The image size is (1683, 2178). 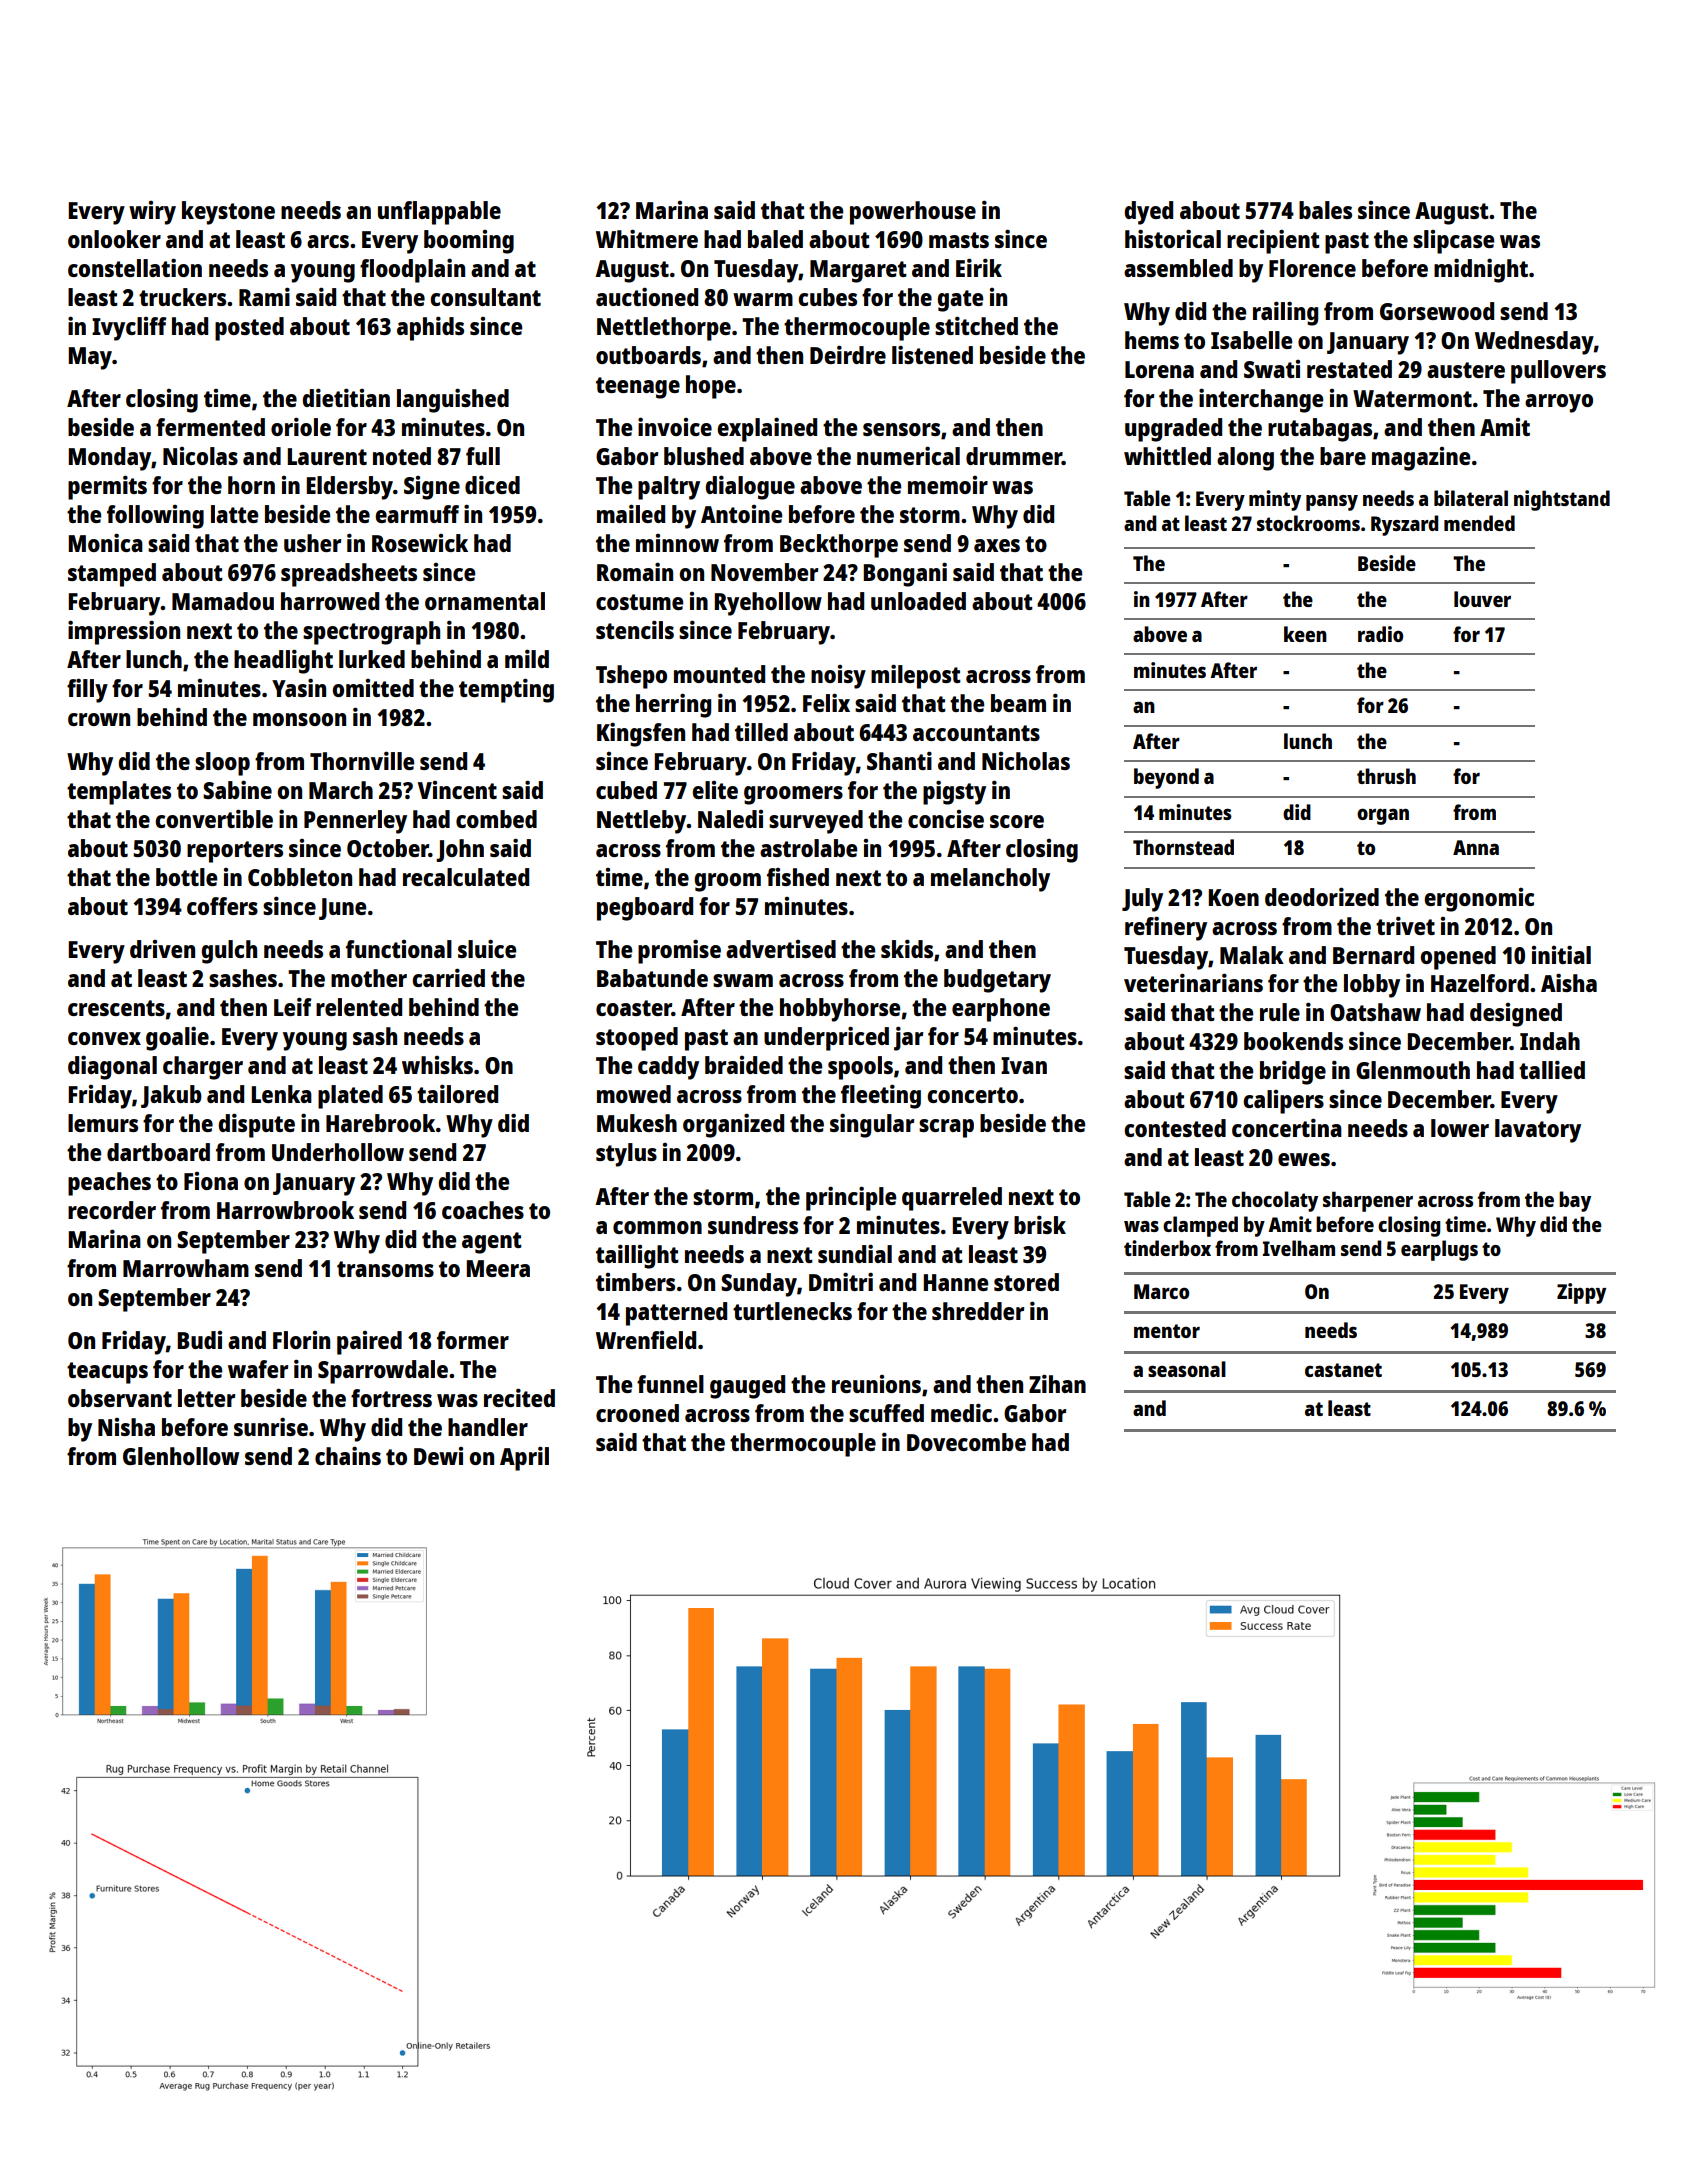 I want to click on principle, so click(x=851, y=1198).
